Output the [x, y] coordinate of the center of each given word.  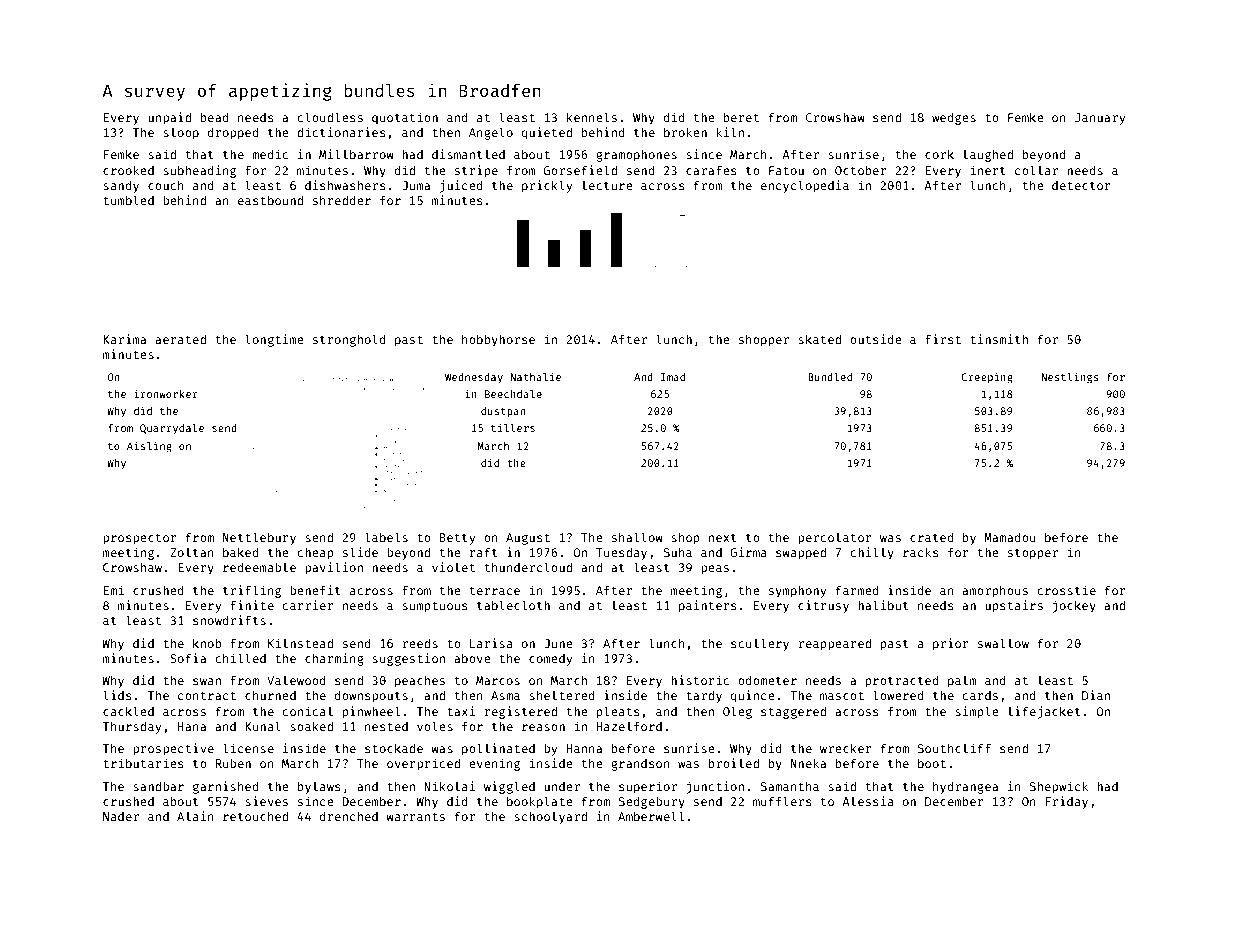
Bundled [830, 377]
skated [819, 339]
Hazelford [629, 726]
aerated [180, 339]
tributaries [143, 763]
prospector [140, 539]
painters [708, 606]
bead [215, 117]
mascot [842, 696]
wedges [954, 118]
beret [741, 117]
